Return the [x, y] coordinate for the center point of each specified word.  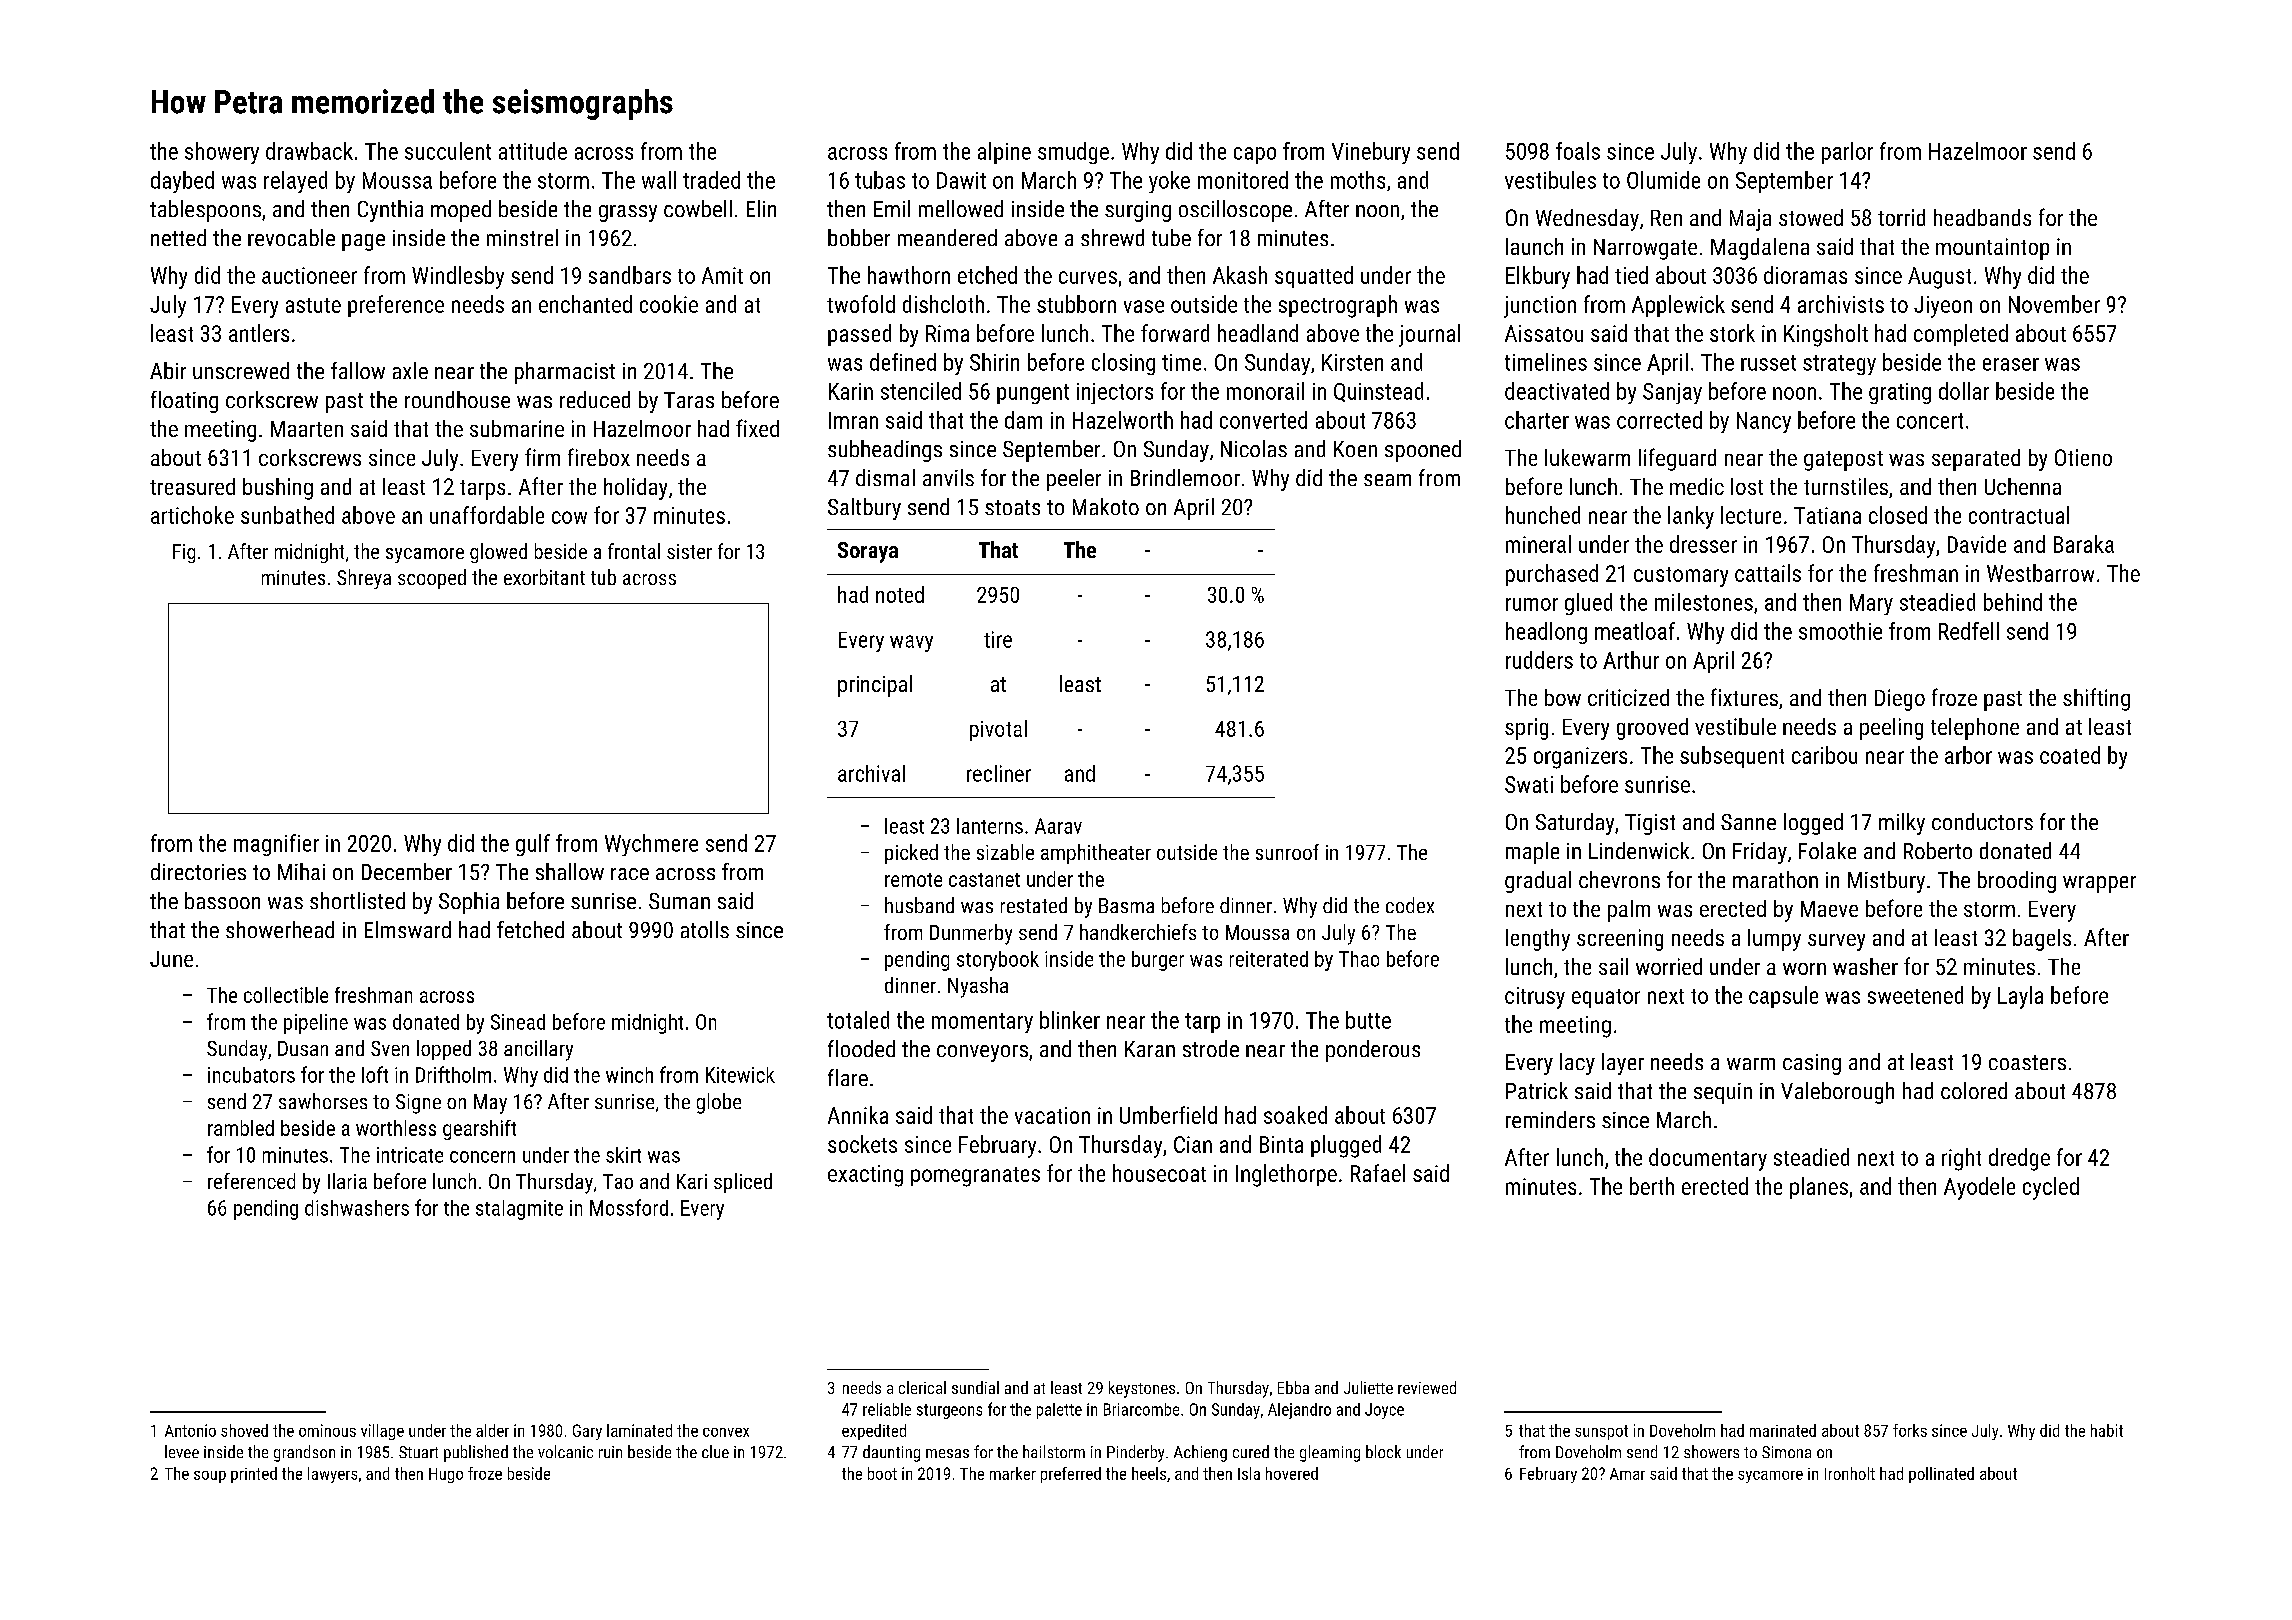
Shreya [364, 579]
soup [210, 1477]
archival [871, 773]
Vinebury [1371, 153]
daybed [182, 182]
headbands [1982, 217]
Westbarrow [2040, 573]
